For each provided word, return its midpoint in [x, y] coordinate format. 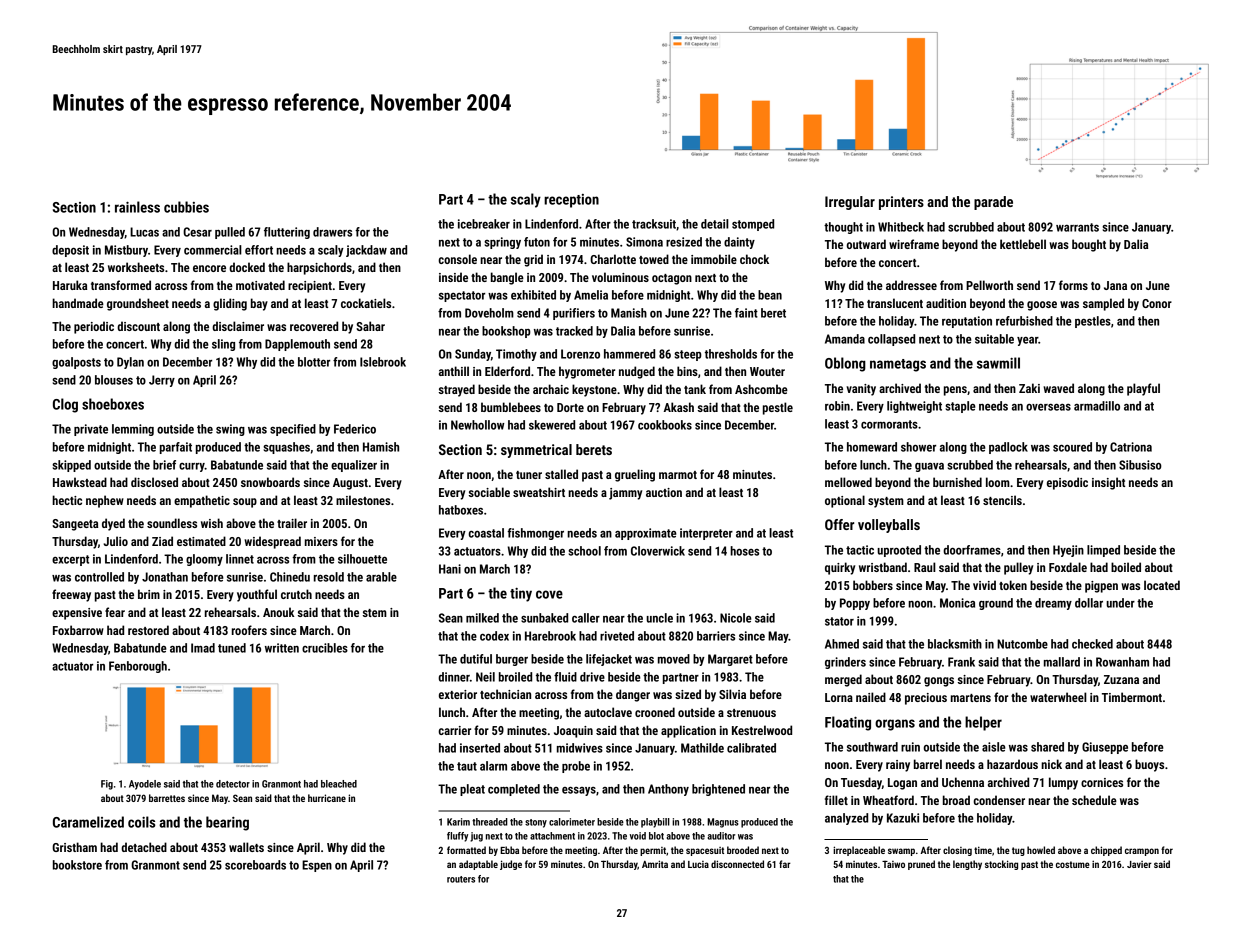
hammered [629, 354]
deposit [70, 251]
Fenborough [138, 667]
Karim [458, 822]
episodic [1067, 483]
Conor [1157, 303]
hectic [67, 500]
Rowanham [1122, 662]
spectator [462, 296]
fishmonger [535, 534]
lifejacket [609, 660]
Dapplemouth [297, 345]
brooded [743, 850]
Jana [1115, 285]
